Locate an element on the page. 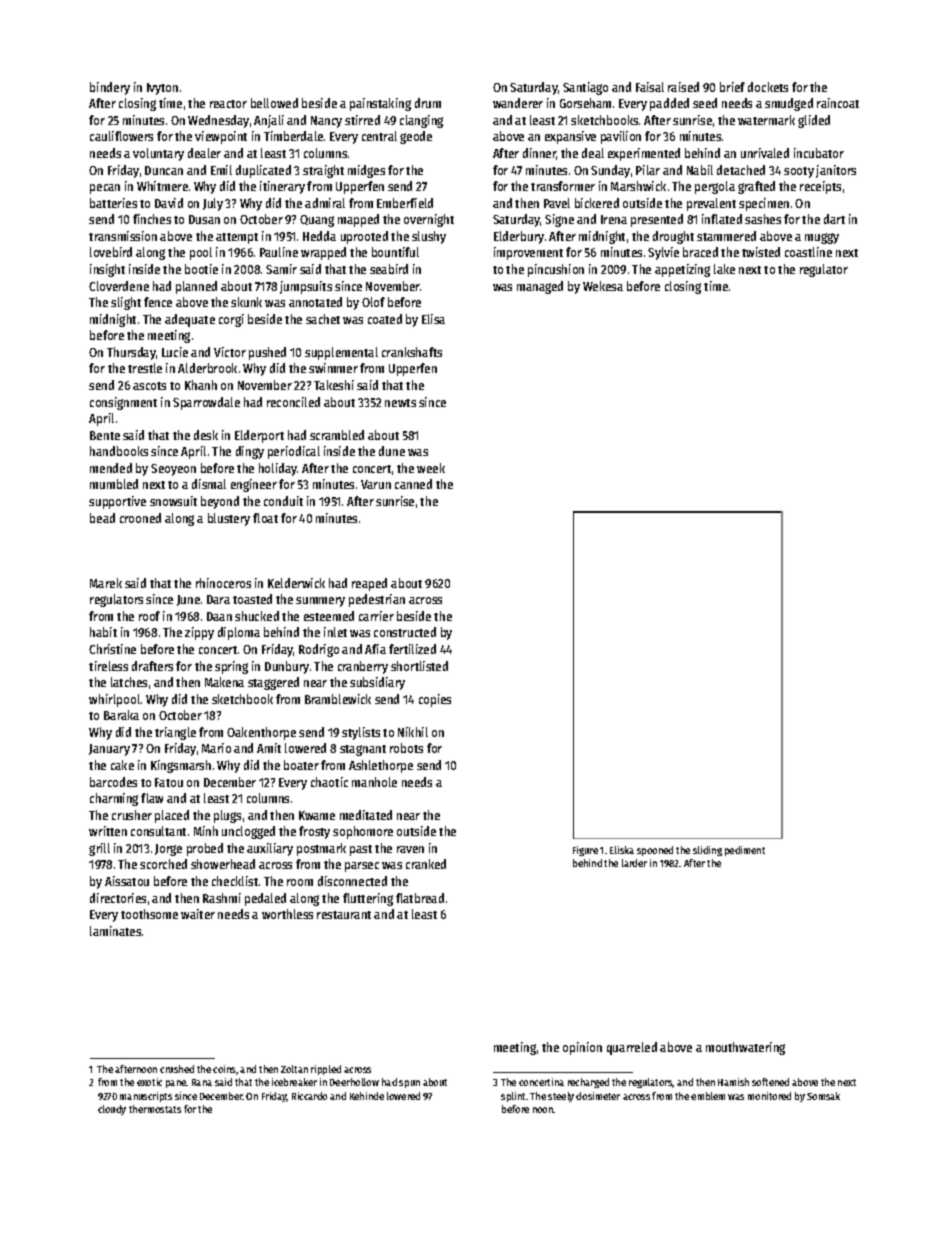 The width and height of the document is (952, 1233). thermostats is located at coordinates (155, 1109).
